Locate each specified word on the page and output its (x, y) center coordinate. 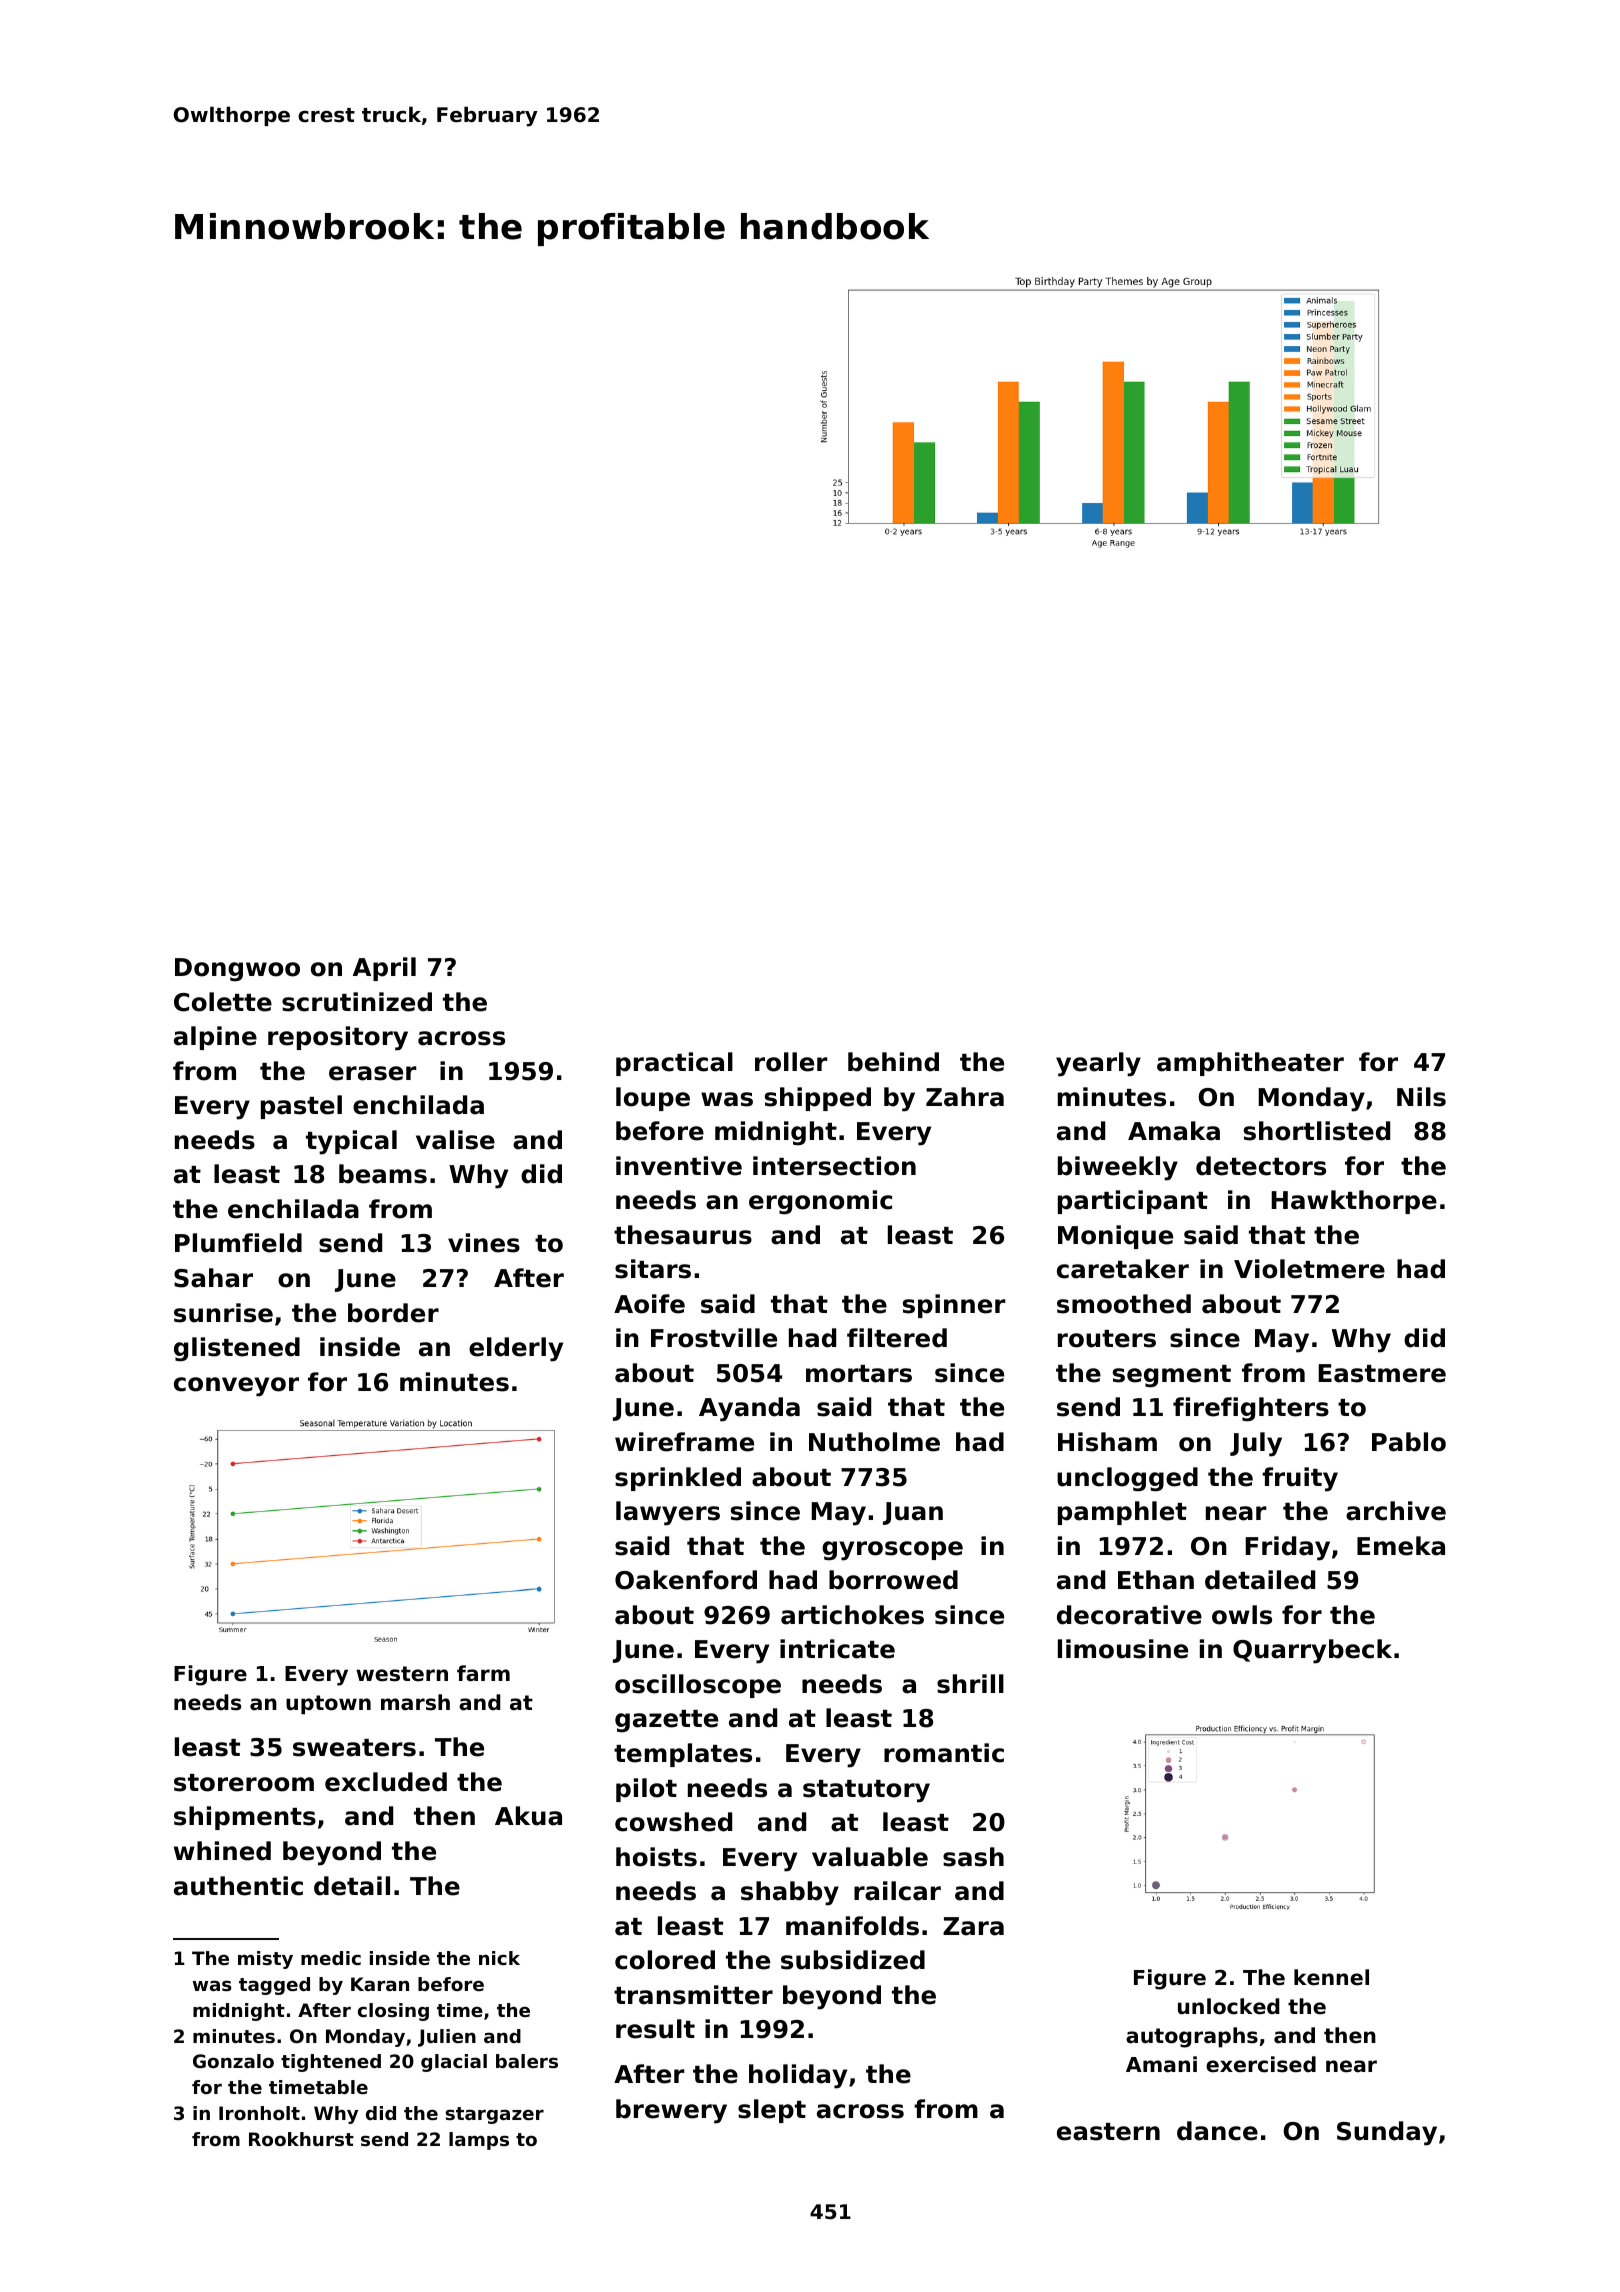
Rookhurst (301, 2139)
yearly (1098, 1064)
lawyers (668, 1513)
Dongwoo (237, 970)
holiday (798, 2076)
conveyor (236, 1387)
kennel (1331, 1977)
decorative (1129, 1615)
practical (674, 1064)
